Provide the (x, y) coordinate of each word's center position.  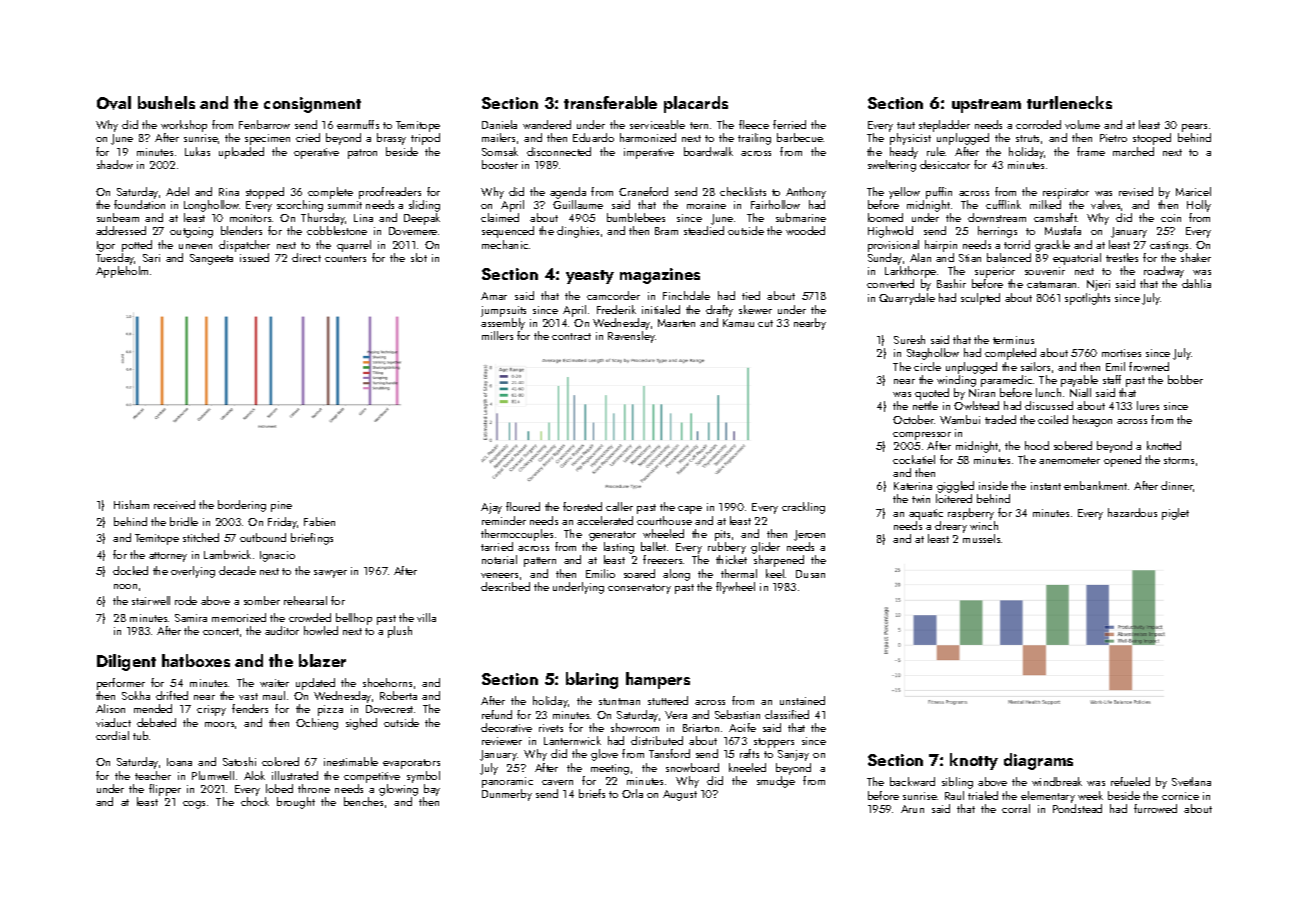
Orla (632, 793)
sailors (1035, 366)
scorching (300, 206)
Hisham (131, 504)
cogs (194, 805)
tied (751, 295)
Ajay (491, 508)
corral (1016, 808)
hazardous (1132, 512)
